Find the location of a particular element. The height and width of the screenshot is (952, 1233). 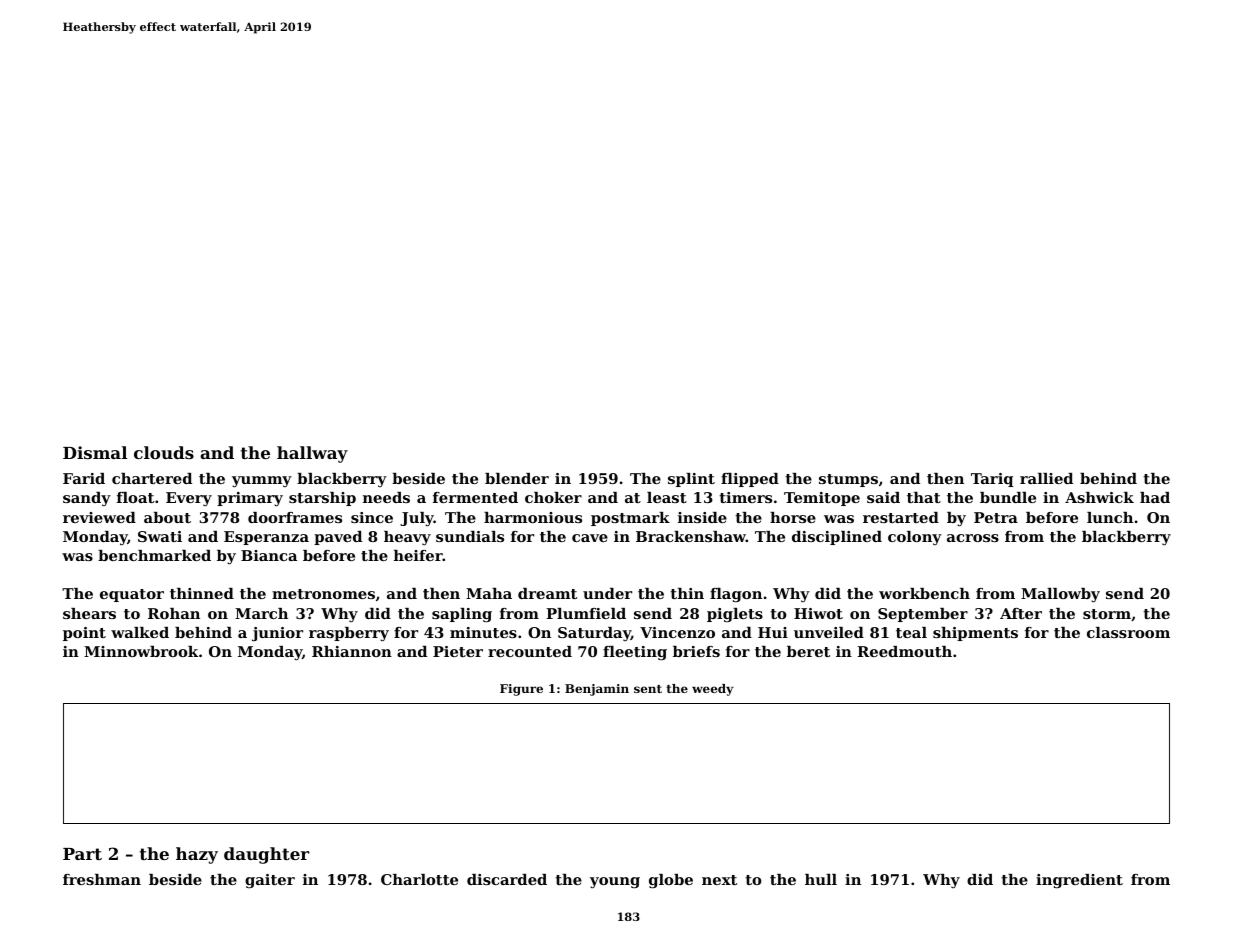

splint is located at coordinates (691, 480).
